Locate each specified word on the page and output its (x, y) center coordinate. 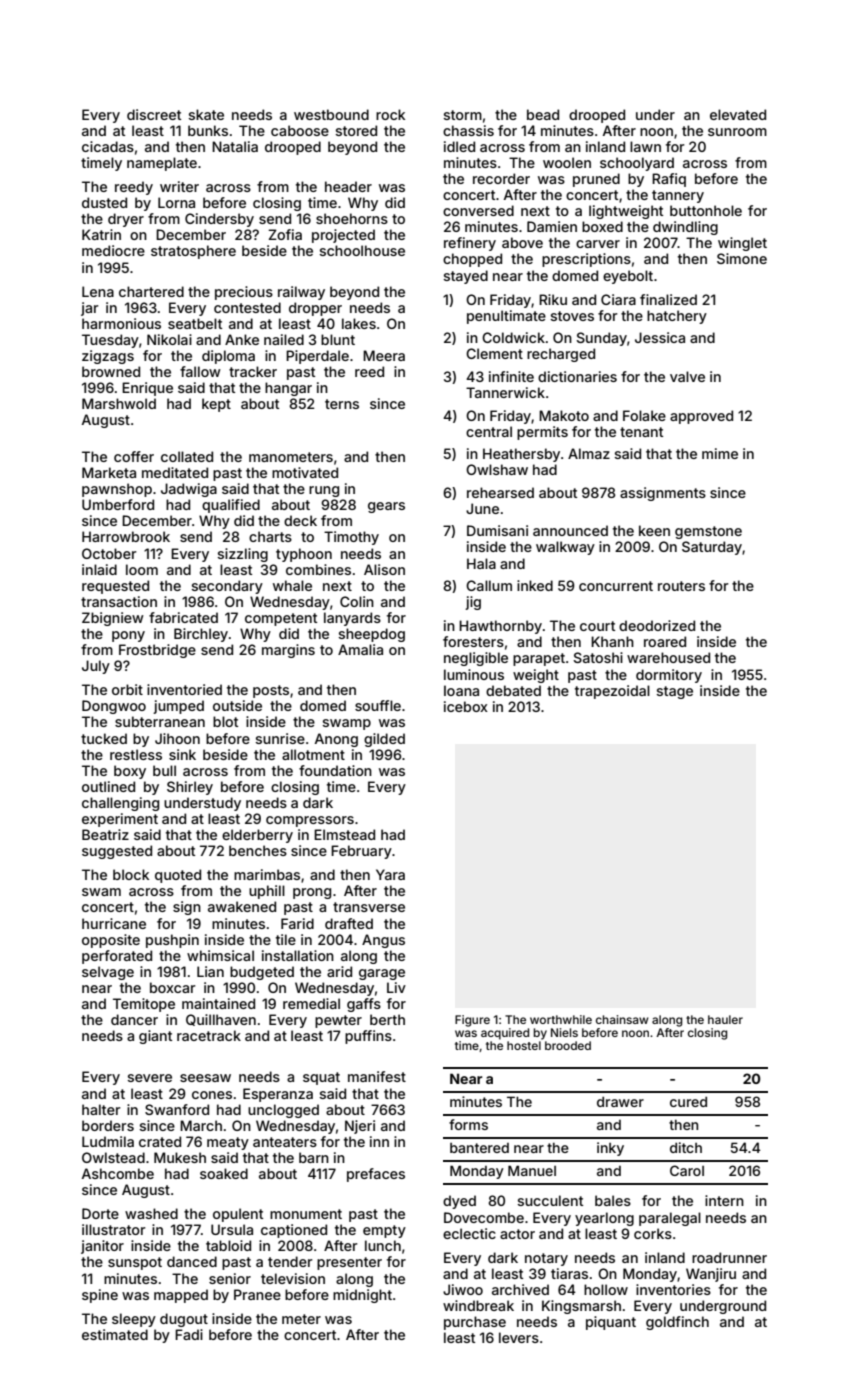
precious (244, 293)
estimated (115, 1334)
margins (288, 651)
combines (318, 569)
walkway (565, 548)
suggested (117, 852)
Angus (383, 941)
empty (384, 1231)
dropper (315, 309)
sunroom (737, 132)
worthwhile (561, 1019)
